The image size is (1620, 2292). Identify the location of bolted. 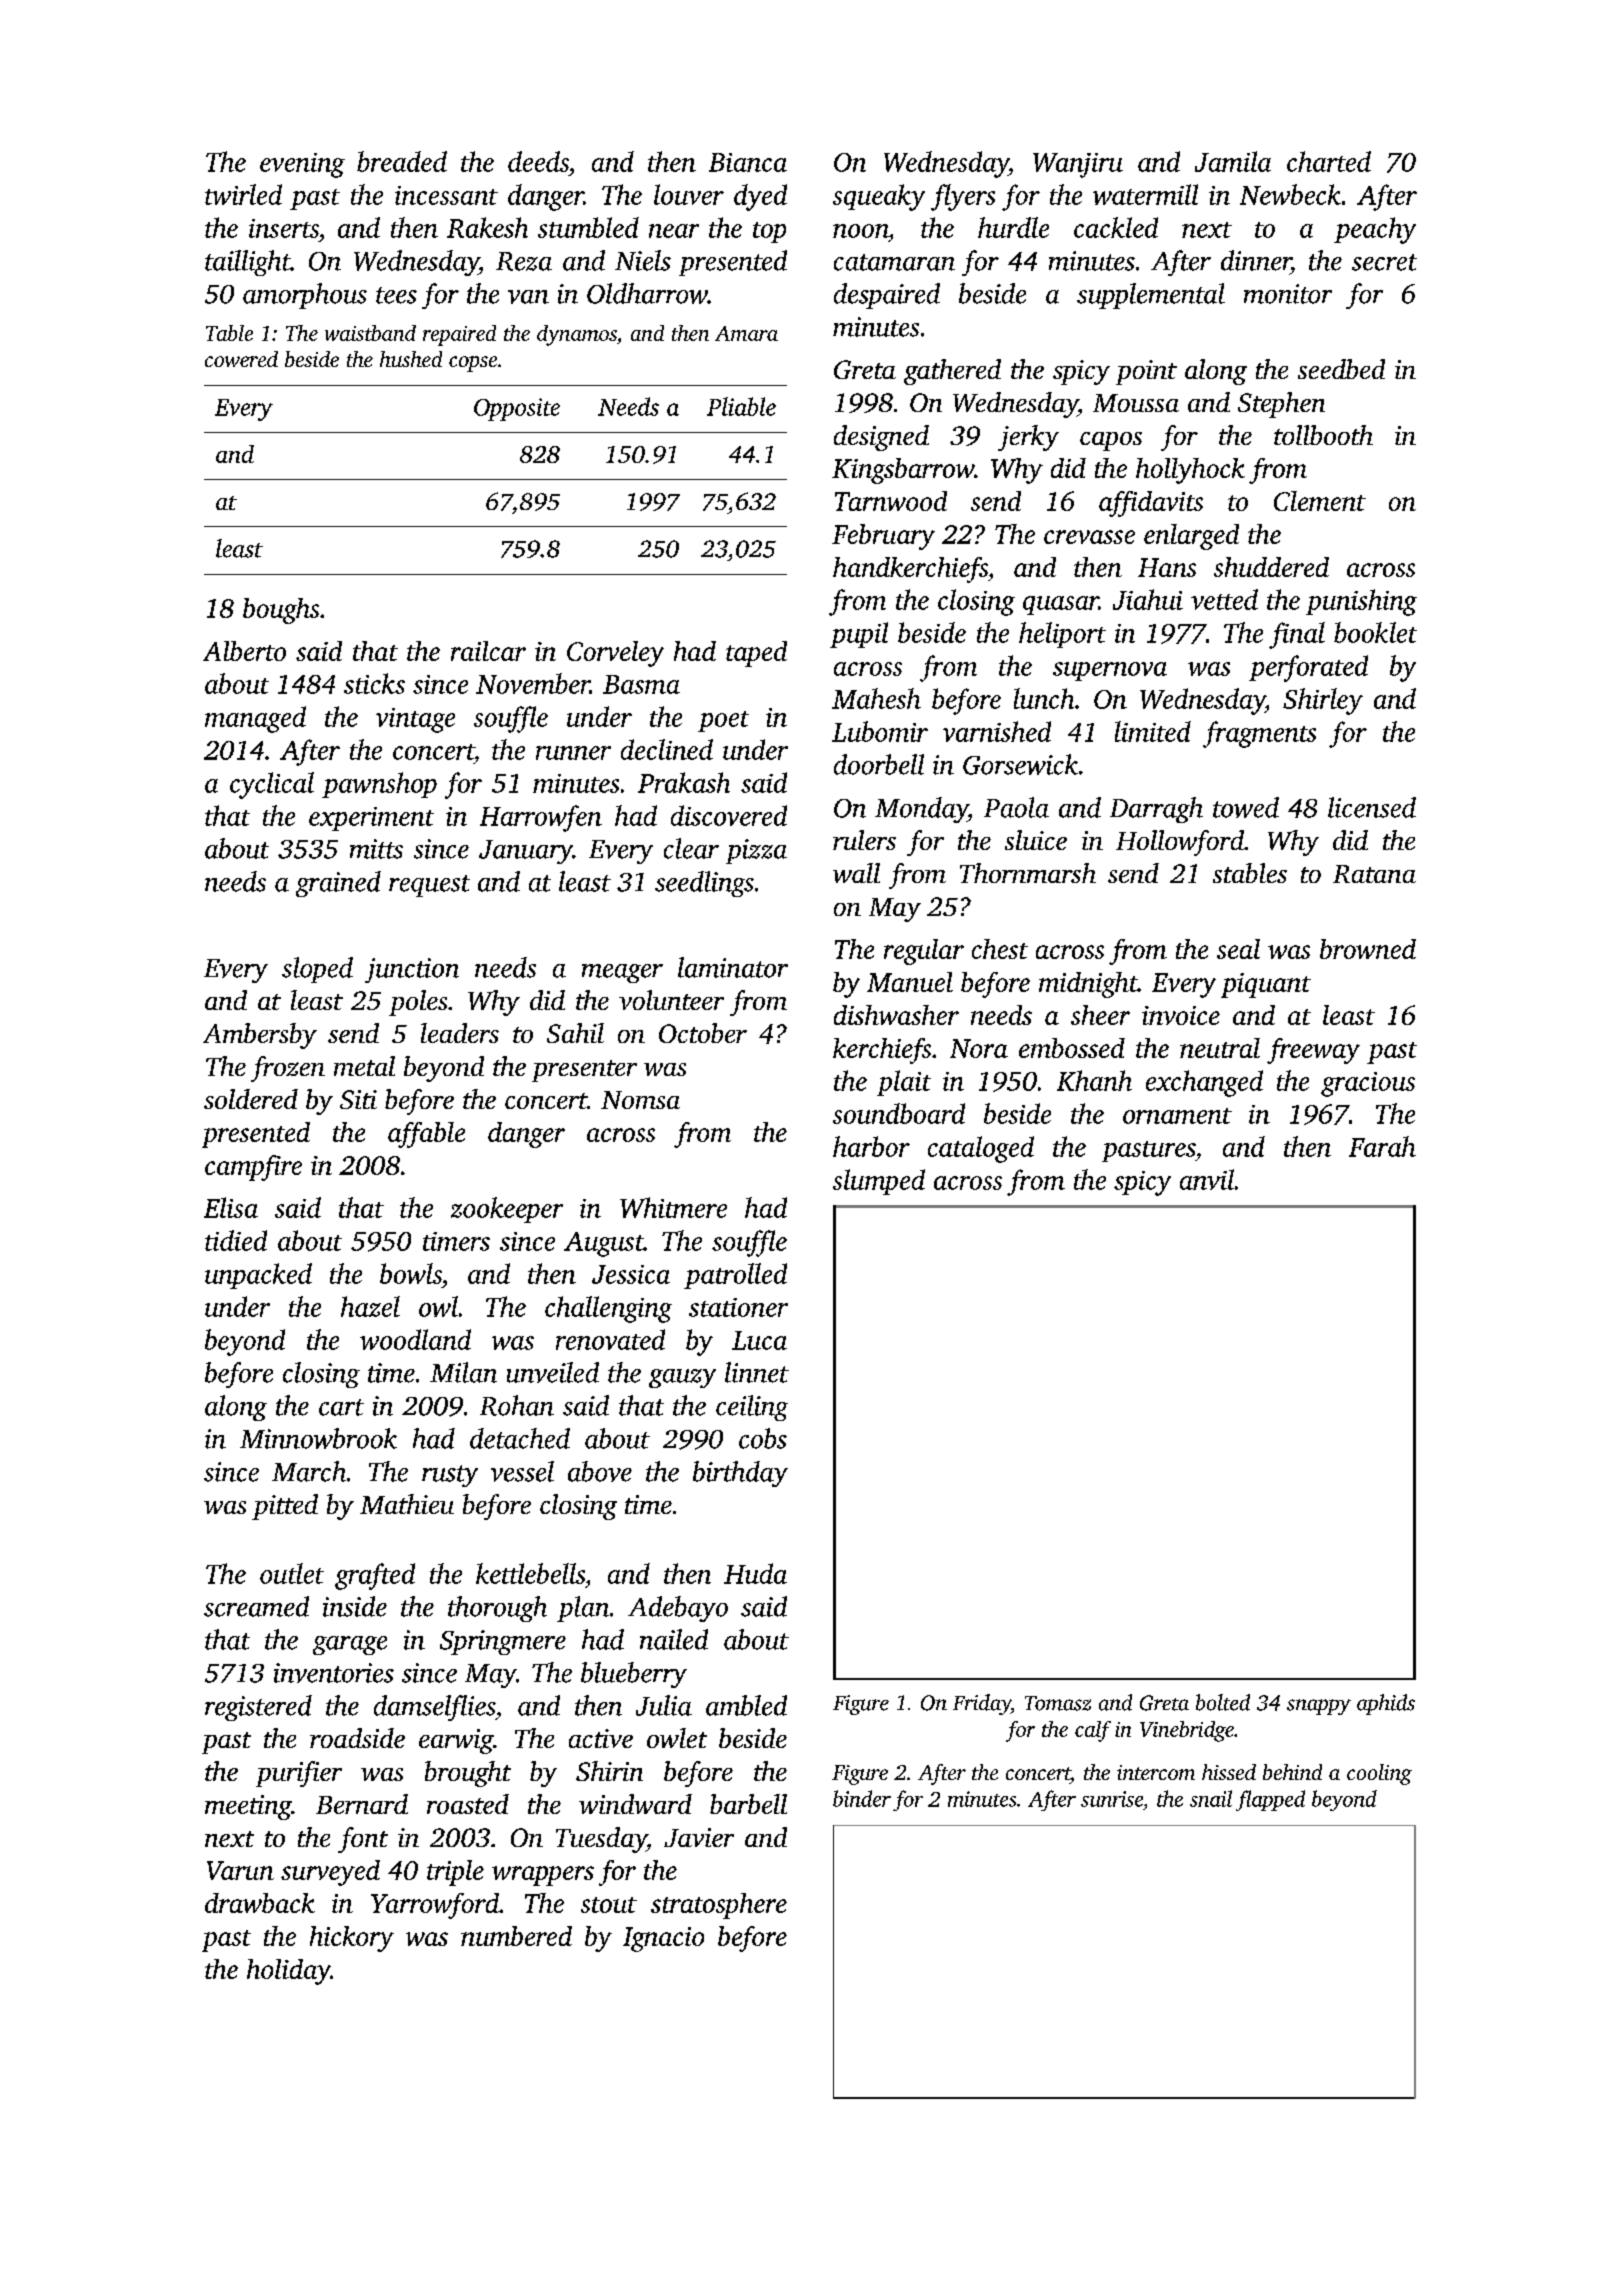
(1223, 1702).
